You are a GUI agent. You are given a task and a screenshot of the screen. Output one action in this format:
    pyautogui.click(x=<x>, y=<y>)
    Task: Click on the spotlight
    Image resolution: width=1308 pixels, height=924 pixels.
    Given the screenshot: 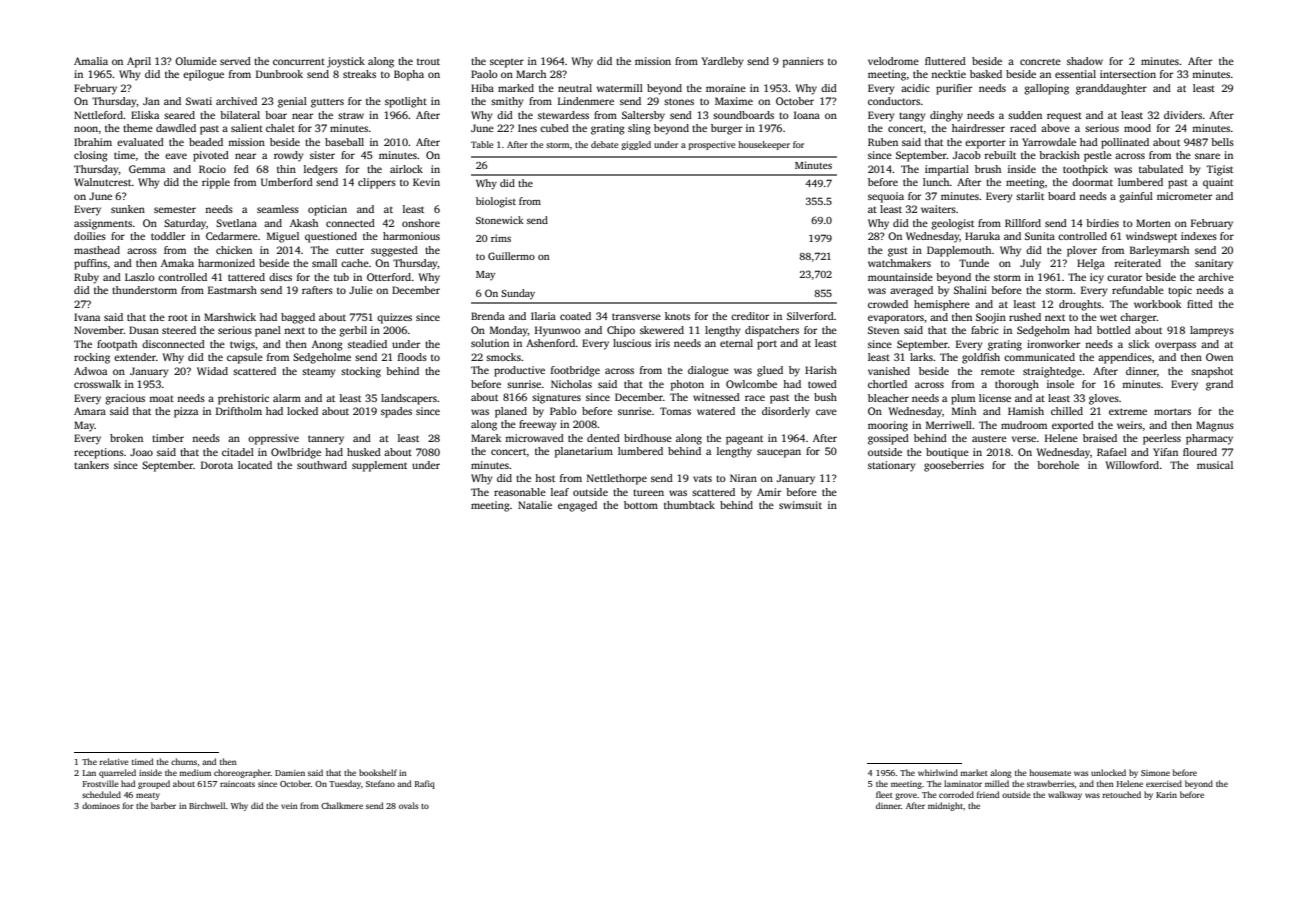 What is the action you would take?
    pyautogui.click(x=406, y=102)
